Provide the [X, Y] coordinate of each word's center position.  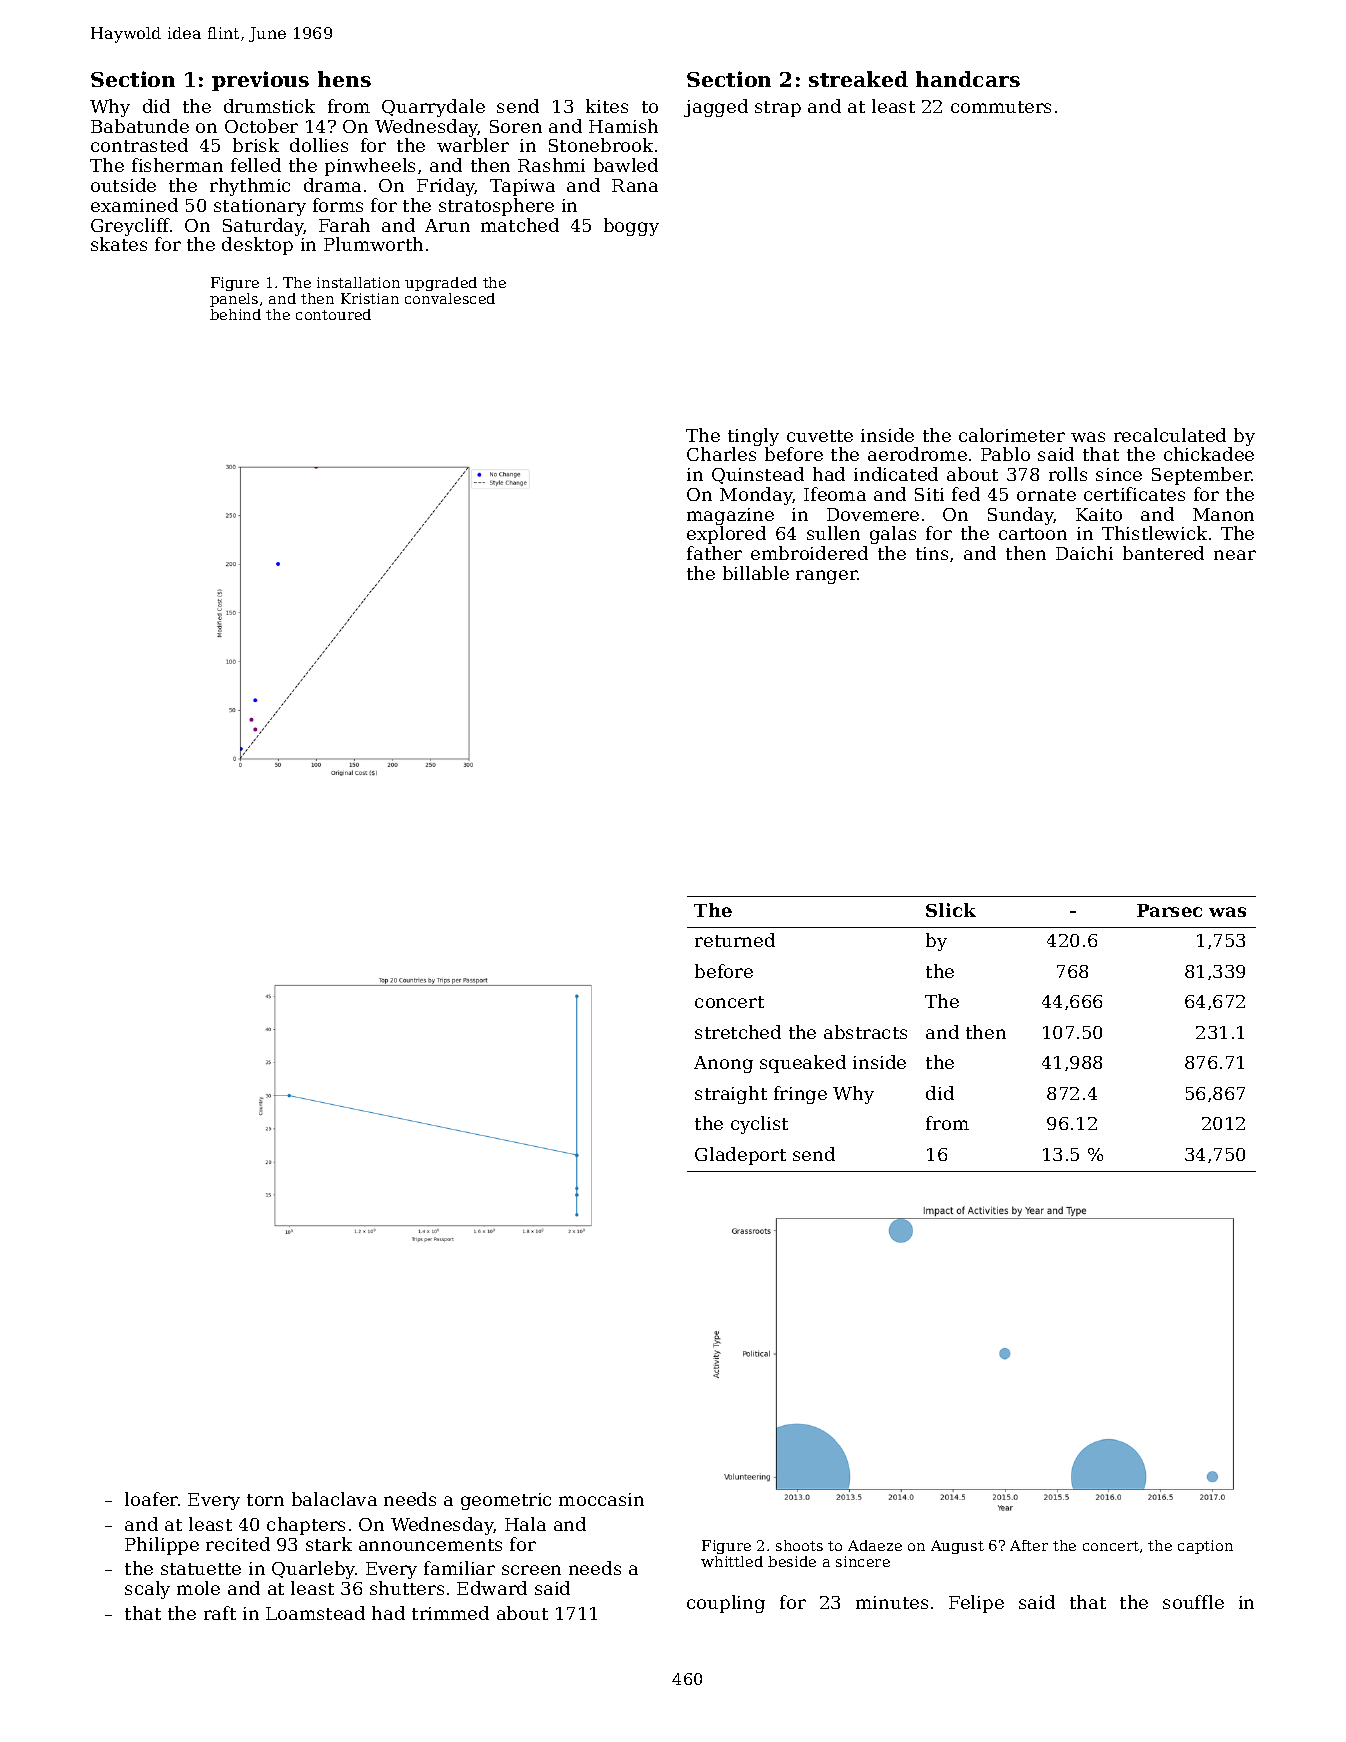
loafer [151, 1499]
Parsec [1169, 910]
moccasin [601, 1499]
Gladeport [740, 1156]
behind [235, 314]
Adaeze [875, 1545]
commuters [1001, 107]
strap [778, 109]
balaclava [334, 1499]
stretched [738, 1032]
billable [756, 573]
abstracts [865, 1032]
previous [260, 81]
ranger [827, 577]
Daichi [1084, 553]
